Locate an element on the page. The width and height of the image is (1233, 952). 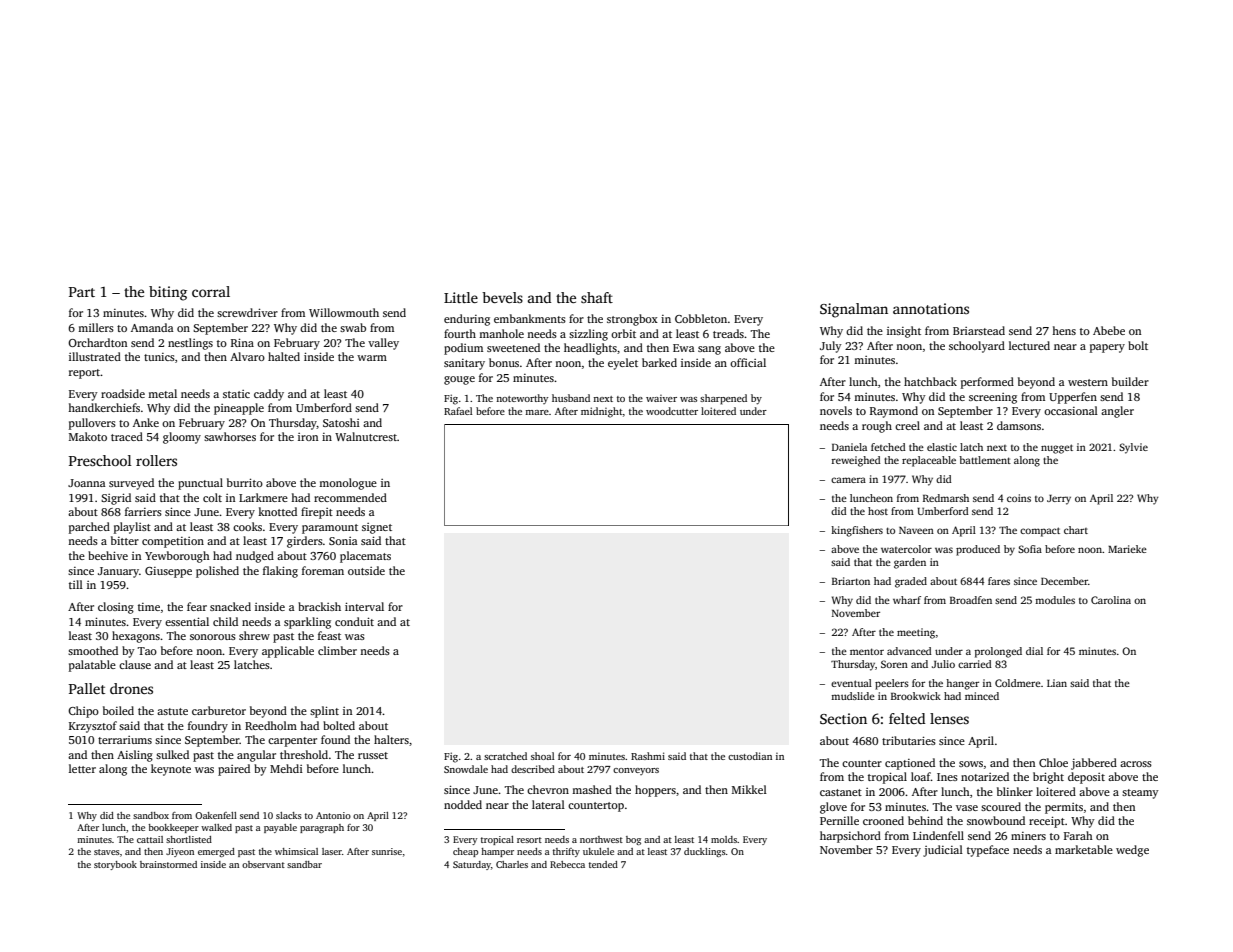
graded is located at coordinates (911, 582).
